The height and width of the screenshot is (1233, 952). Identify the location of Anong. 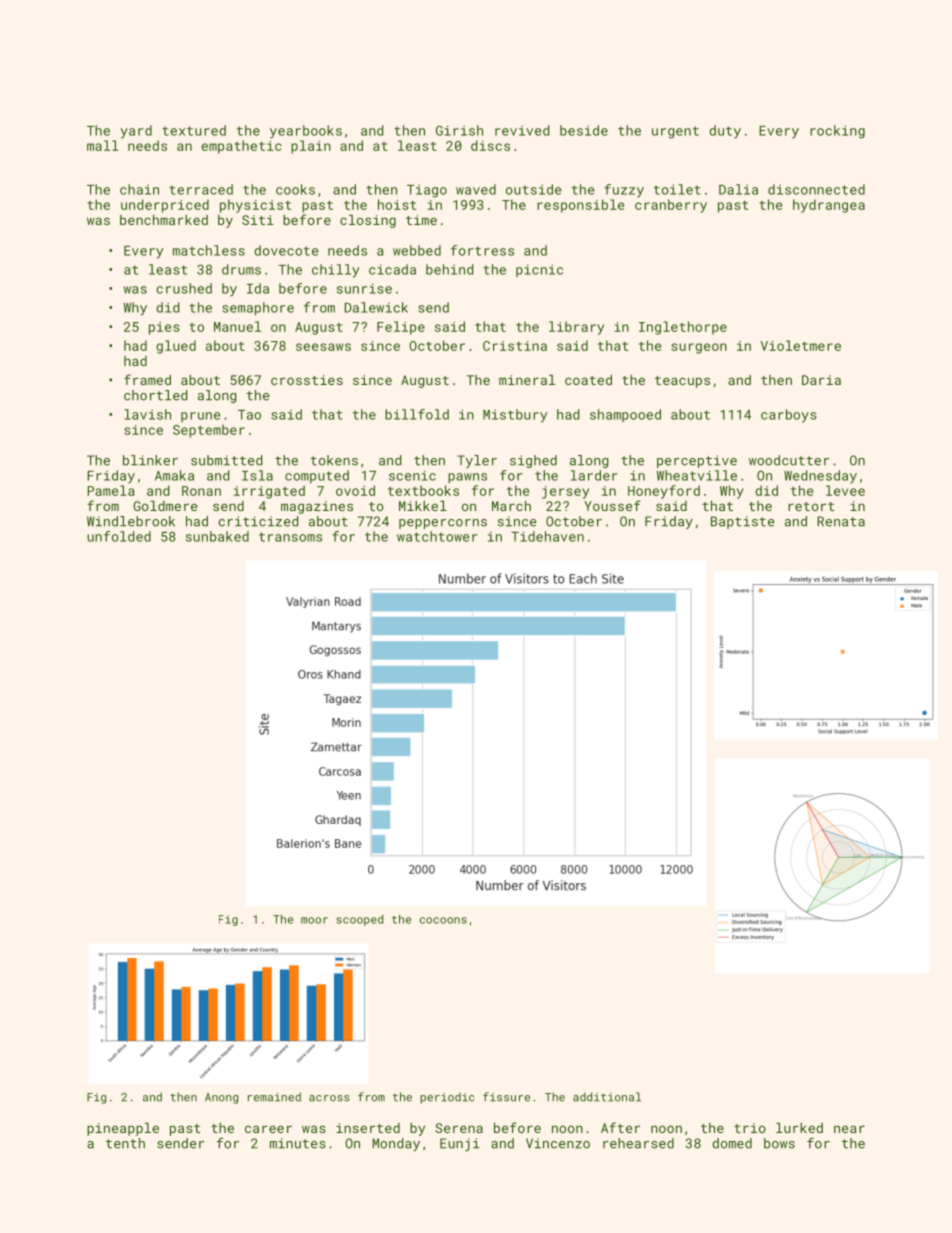
(221, 1098).
